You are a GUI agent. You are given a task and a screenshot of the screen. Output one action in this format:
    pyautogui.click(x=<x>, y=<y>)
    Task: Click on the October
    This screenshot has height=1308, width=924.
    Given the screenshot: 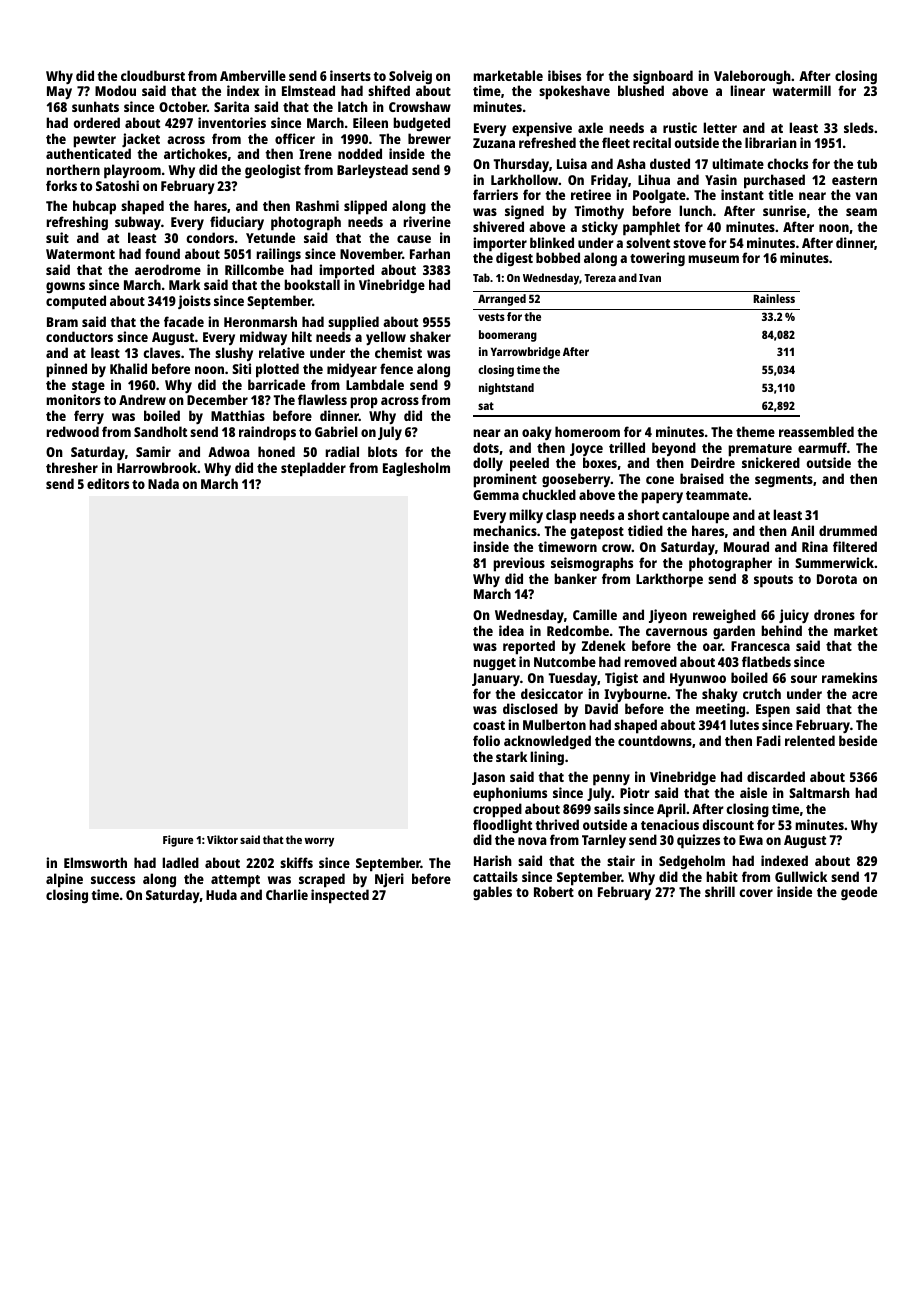 What is the action you would take?
    pyautogui.click(x=183, y=106)
